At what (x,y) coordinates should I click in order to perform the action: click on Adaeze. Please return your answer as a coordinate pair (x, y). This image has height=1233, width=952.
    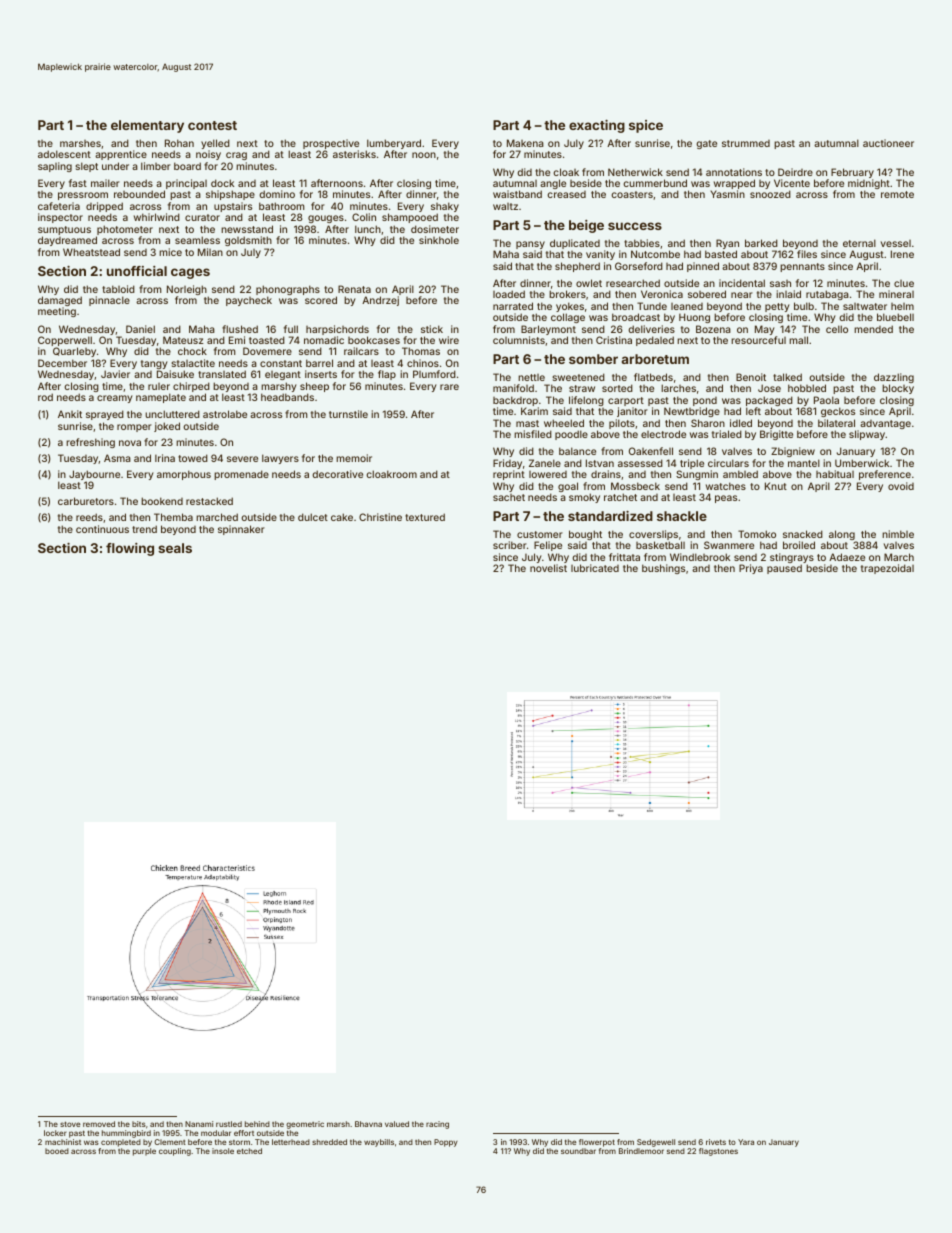
    Looking at the image, I should click on (847, 557).
